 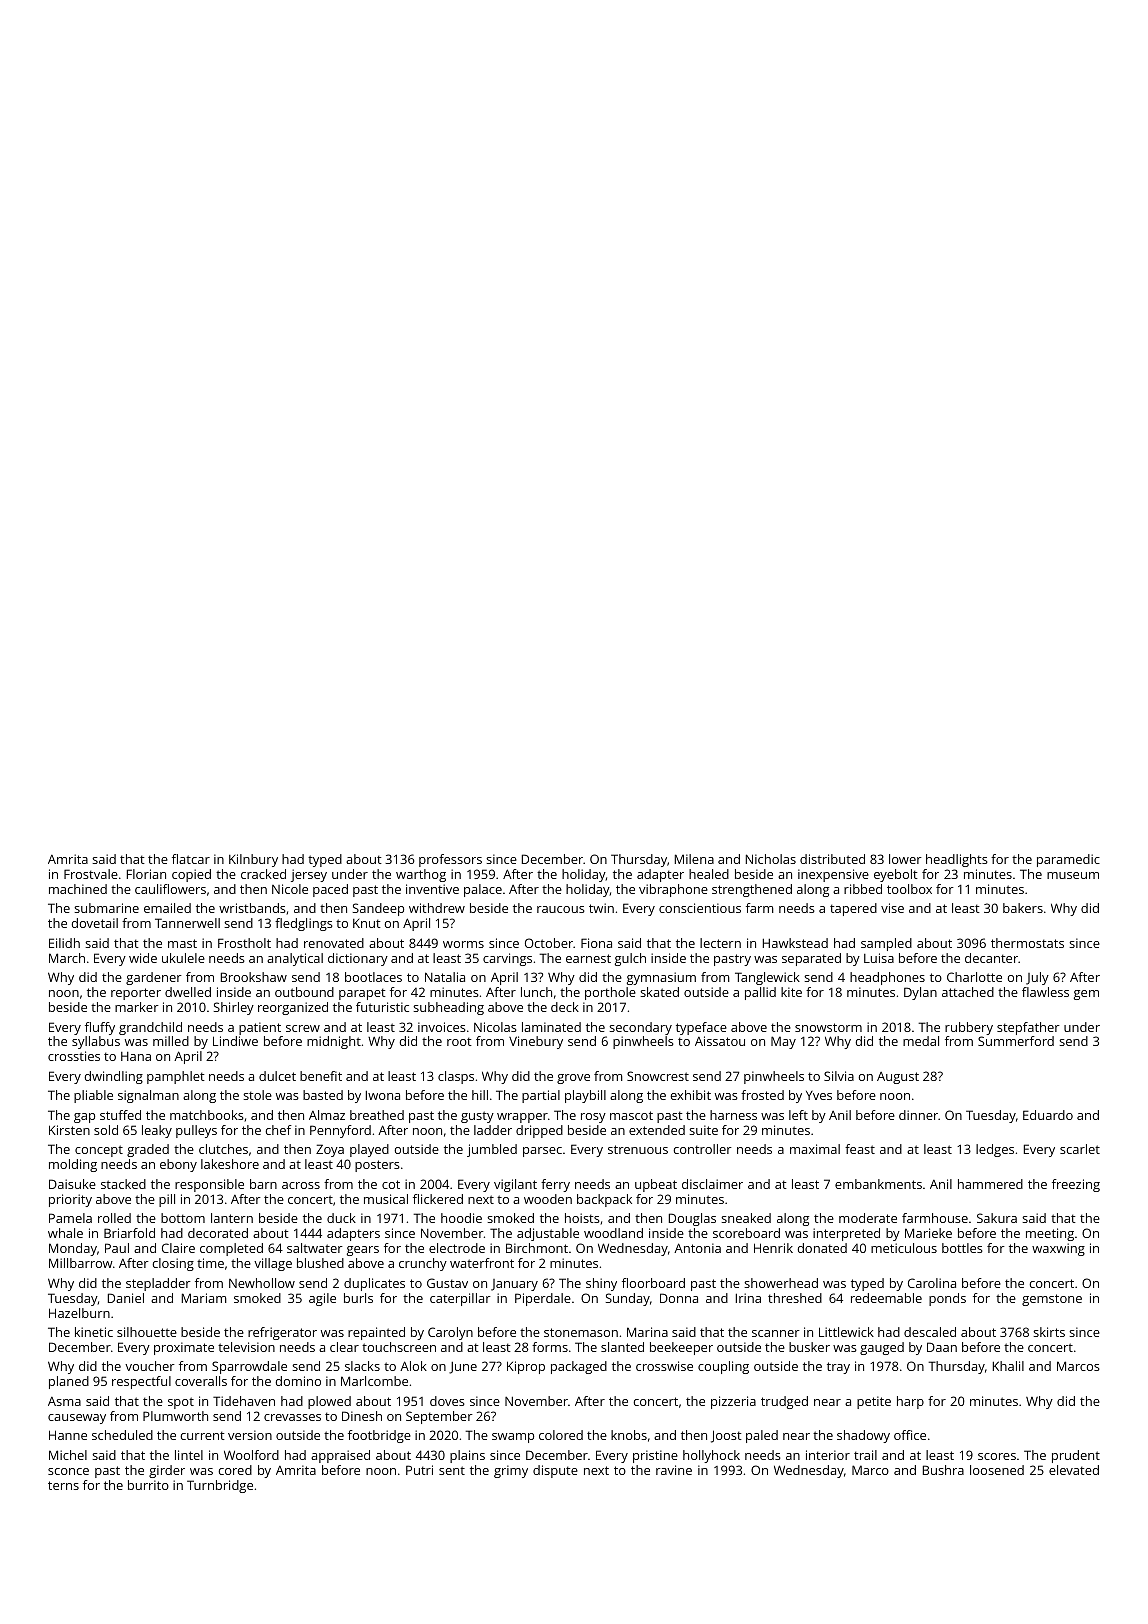 What do you see at coordinates (423, 1264) in the screenshot?
I see `crunchy` at bounding box center [423, 1264].
